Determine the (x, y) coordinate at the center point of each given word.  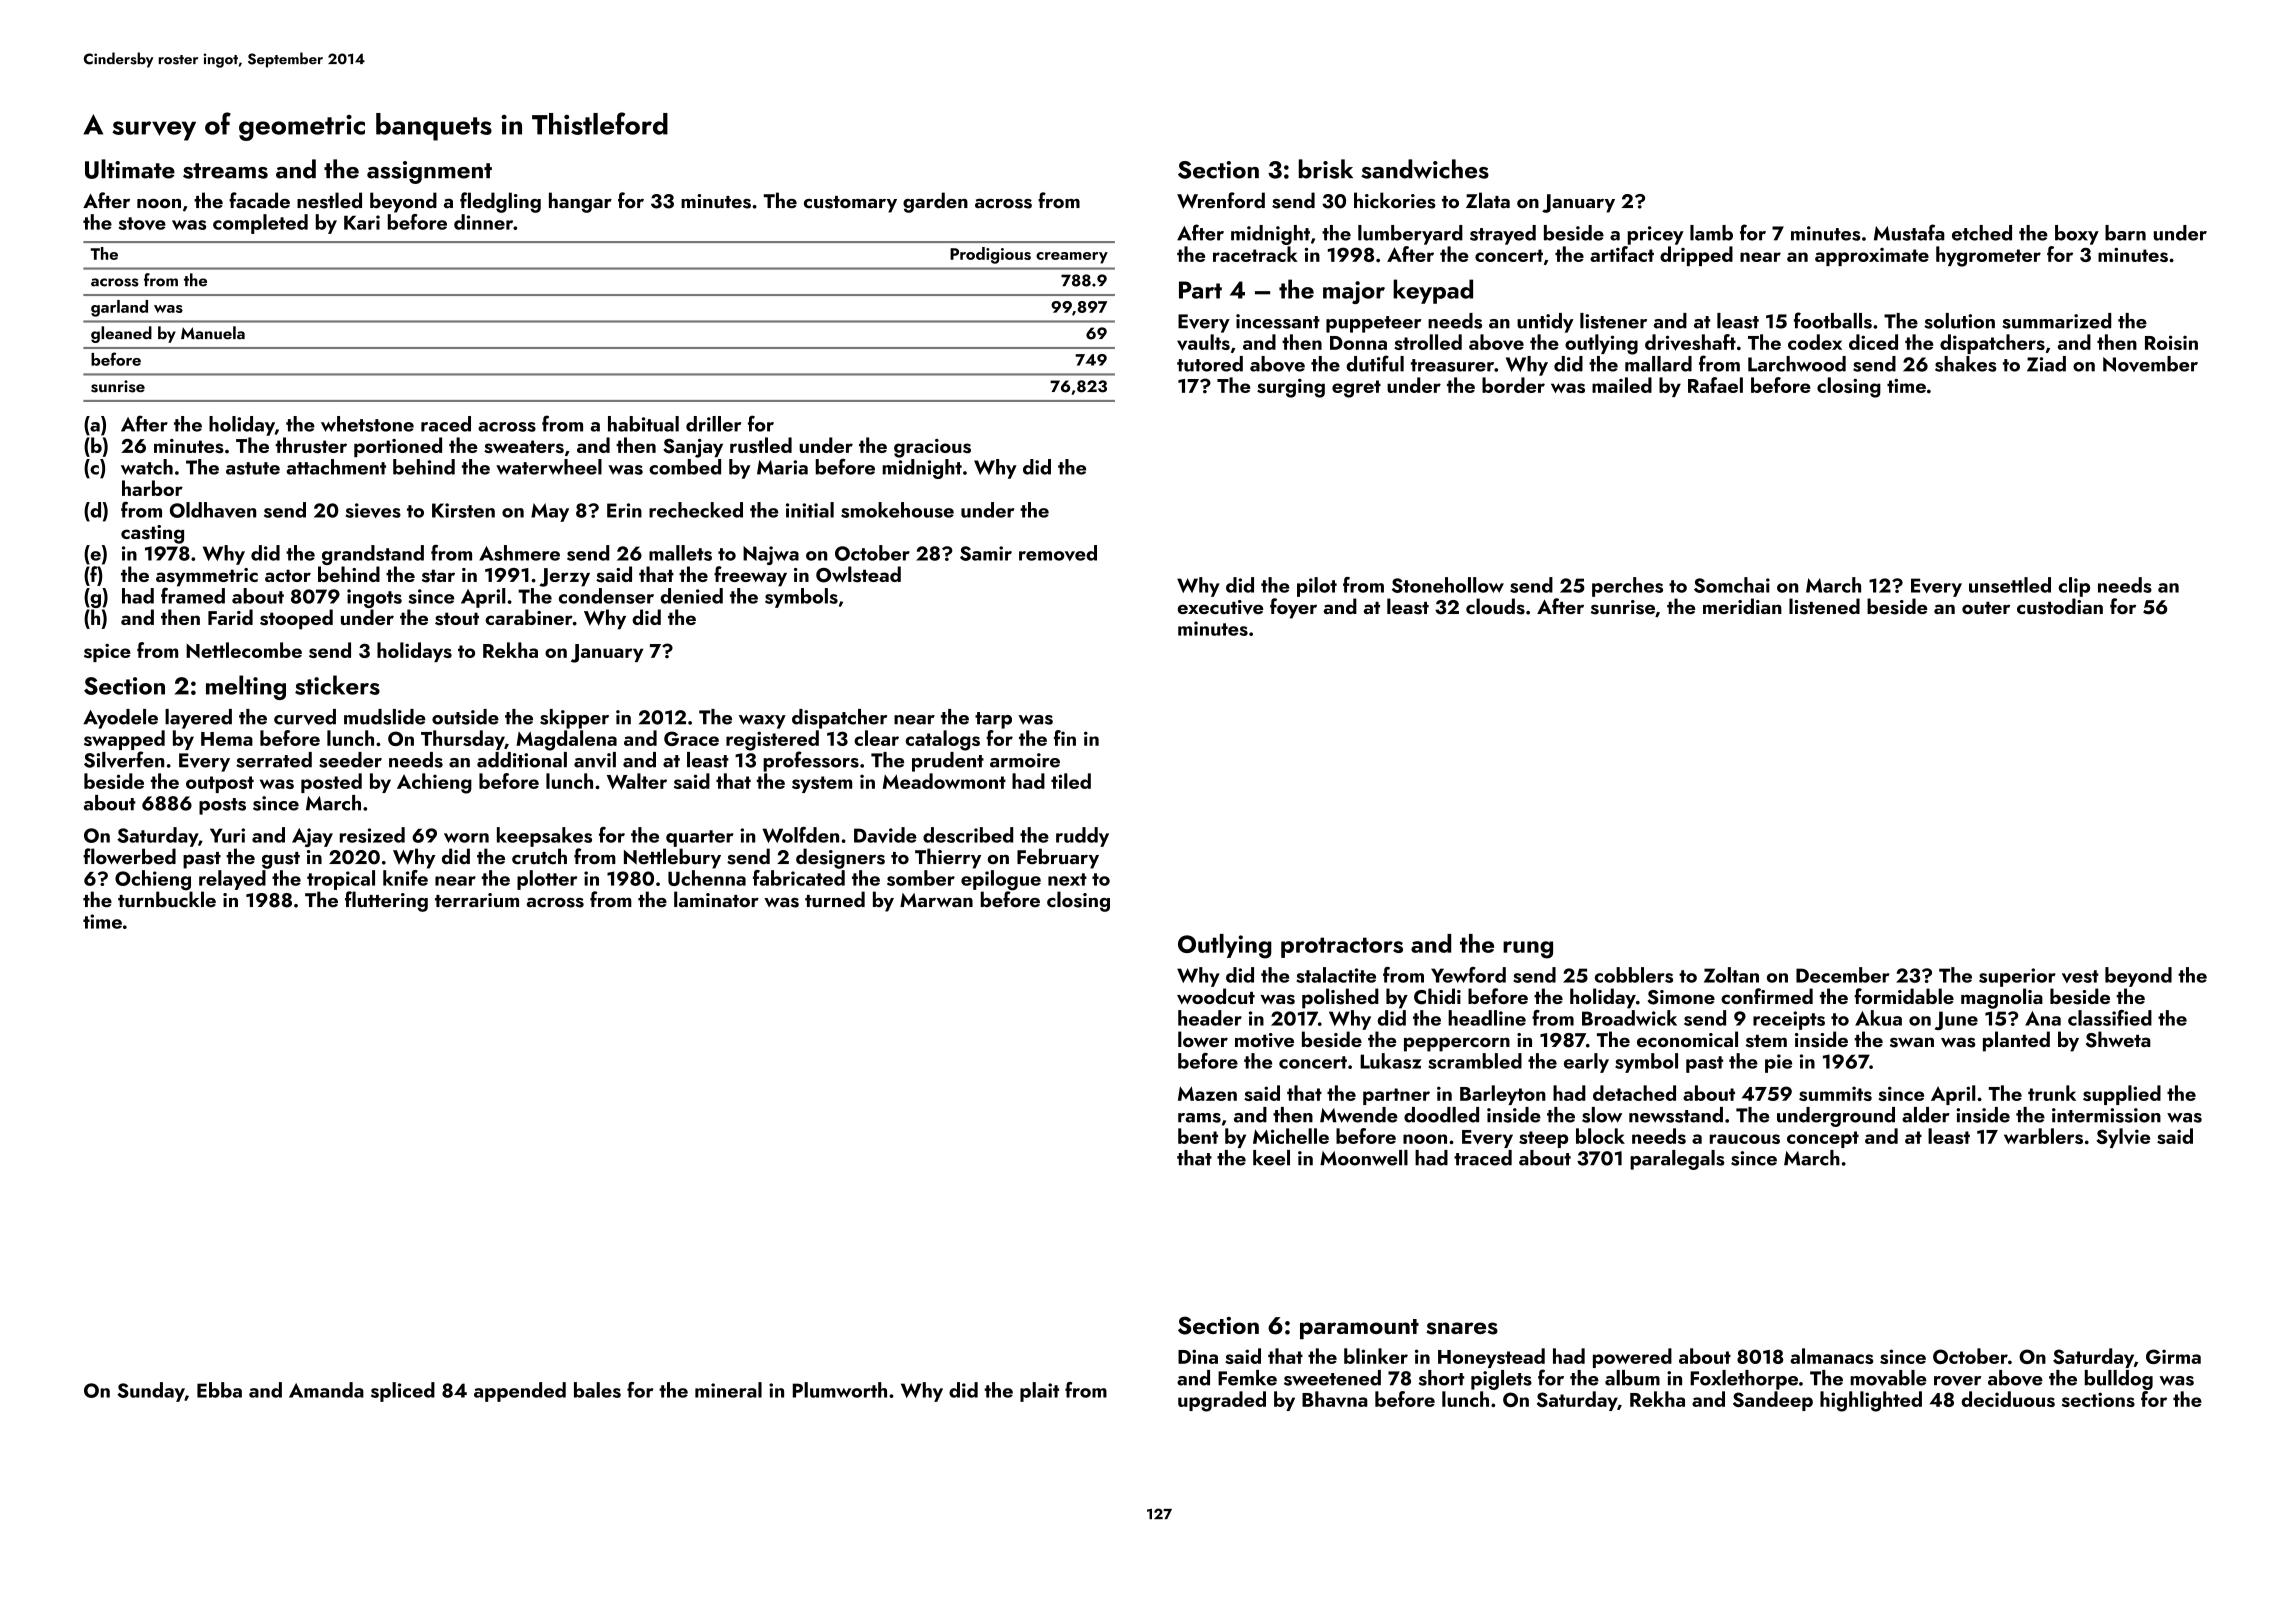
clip (2074, 587)
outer (1986, 608)
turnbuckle (167, 899)
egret (1356, 389)
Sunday (151, 1392)
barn (2125, 233)
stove (142, 223)
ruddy (1082, 837)
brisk (1326, 169)
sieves (373, 510)
